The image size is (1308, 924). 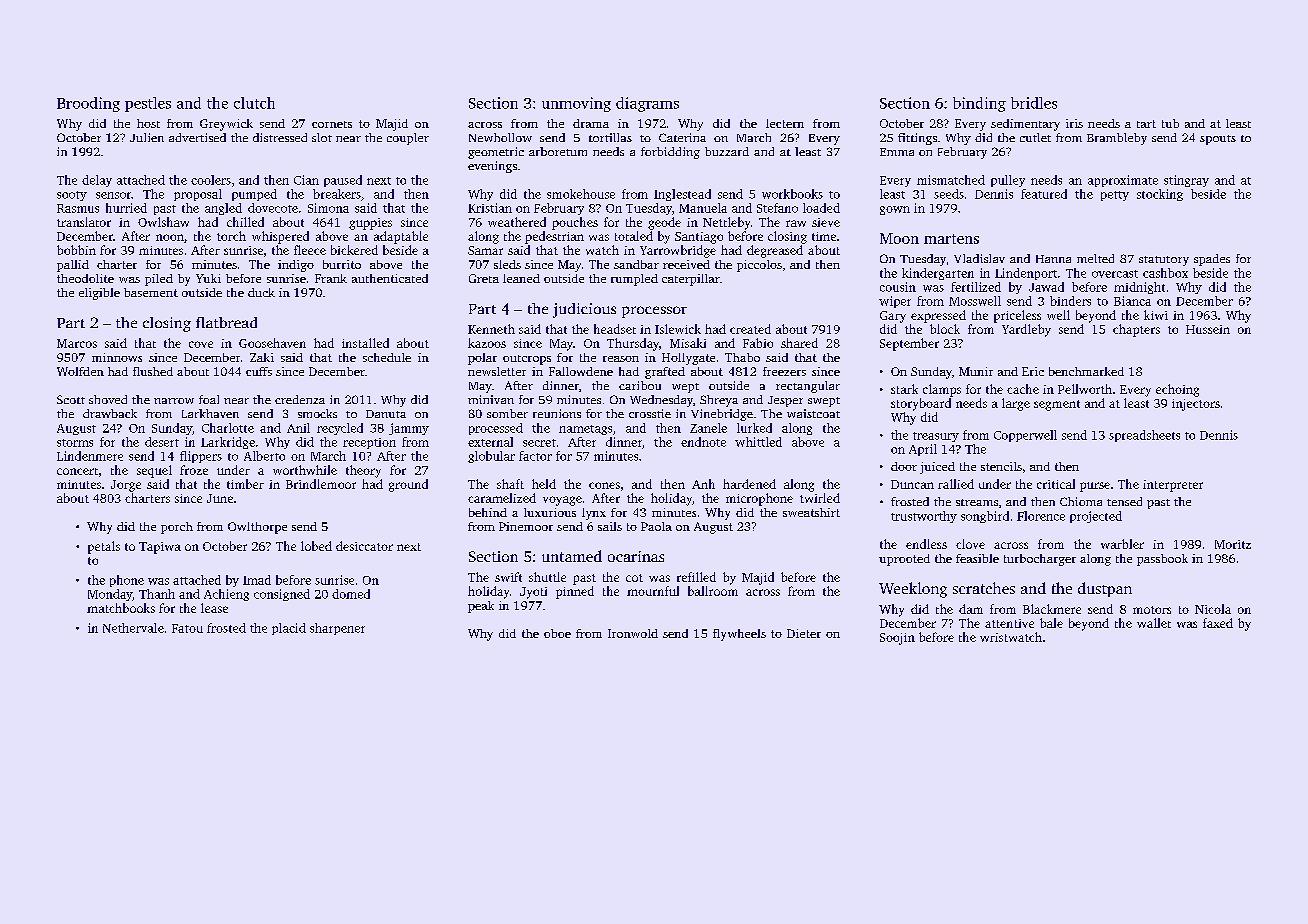 What do you see at coordinates (113, 195) in the screenshot?
I see `sensor` at bounding box center [113, 195].
